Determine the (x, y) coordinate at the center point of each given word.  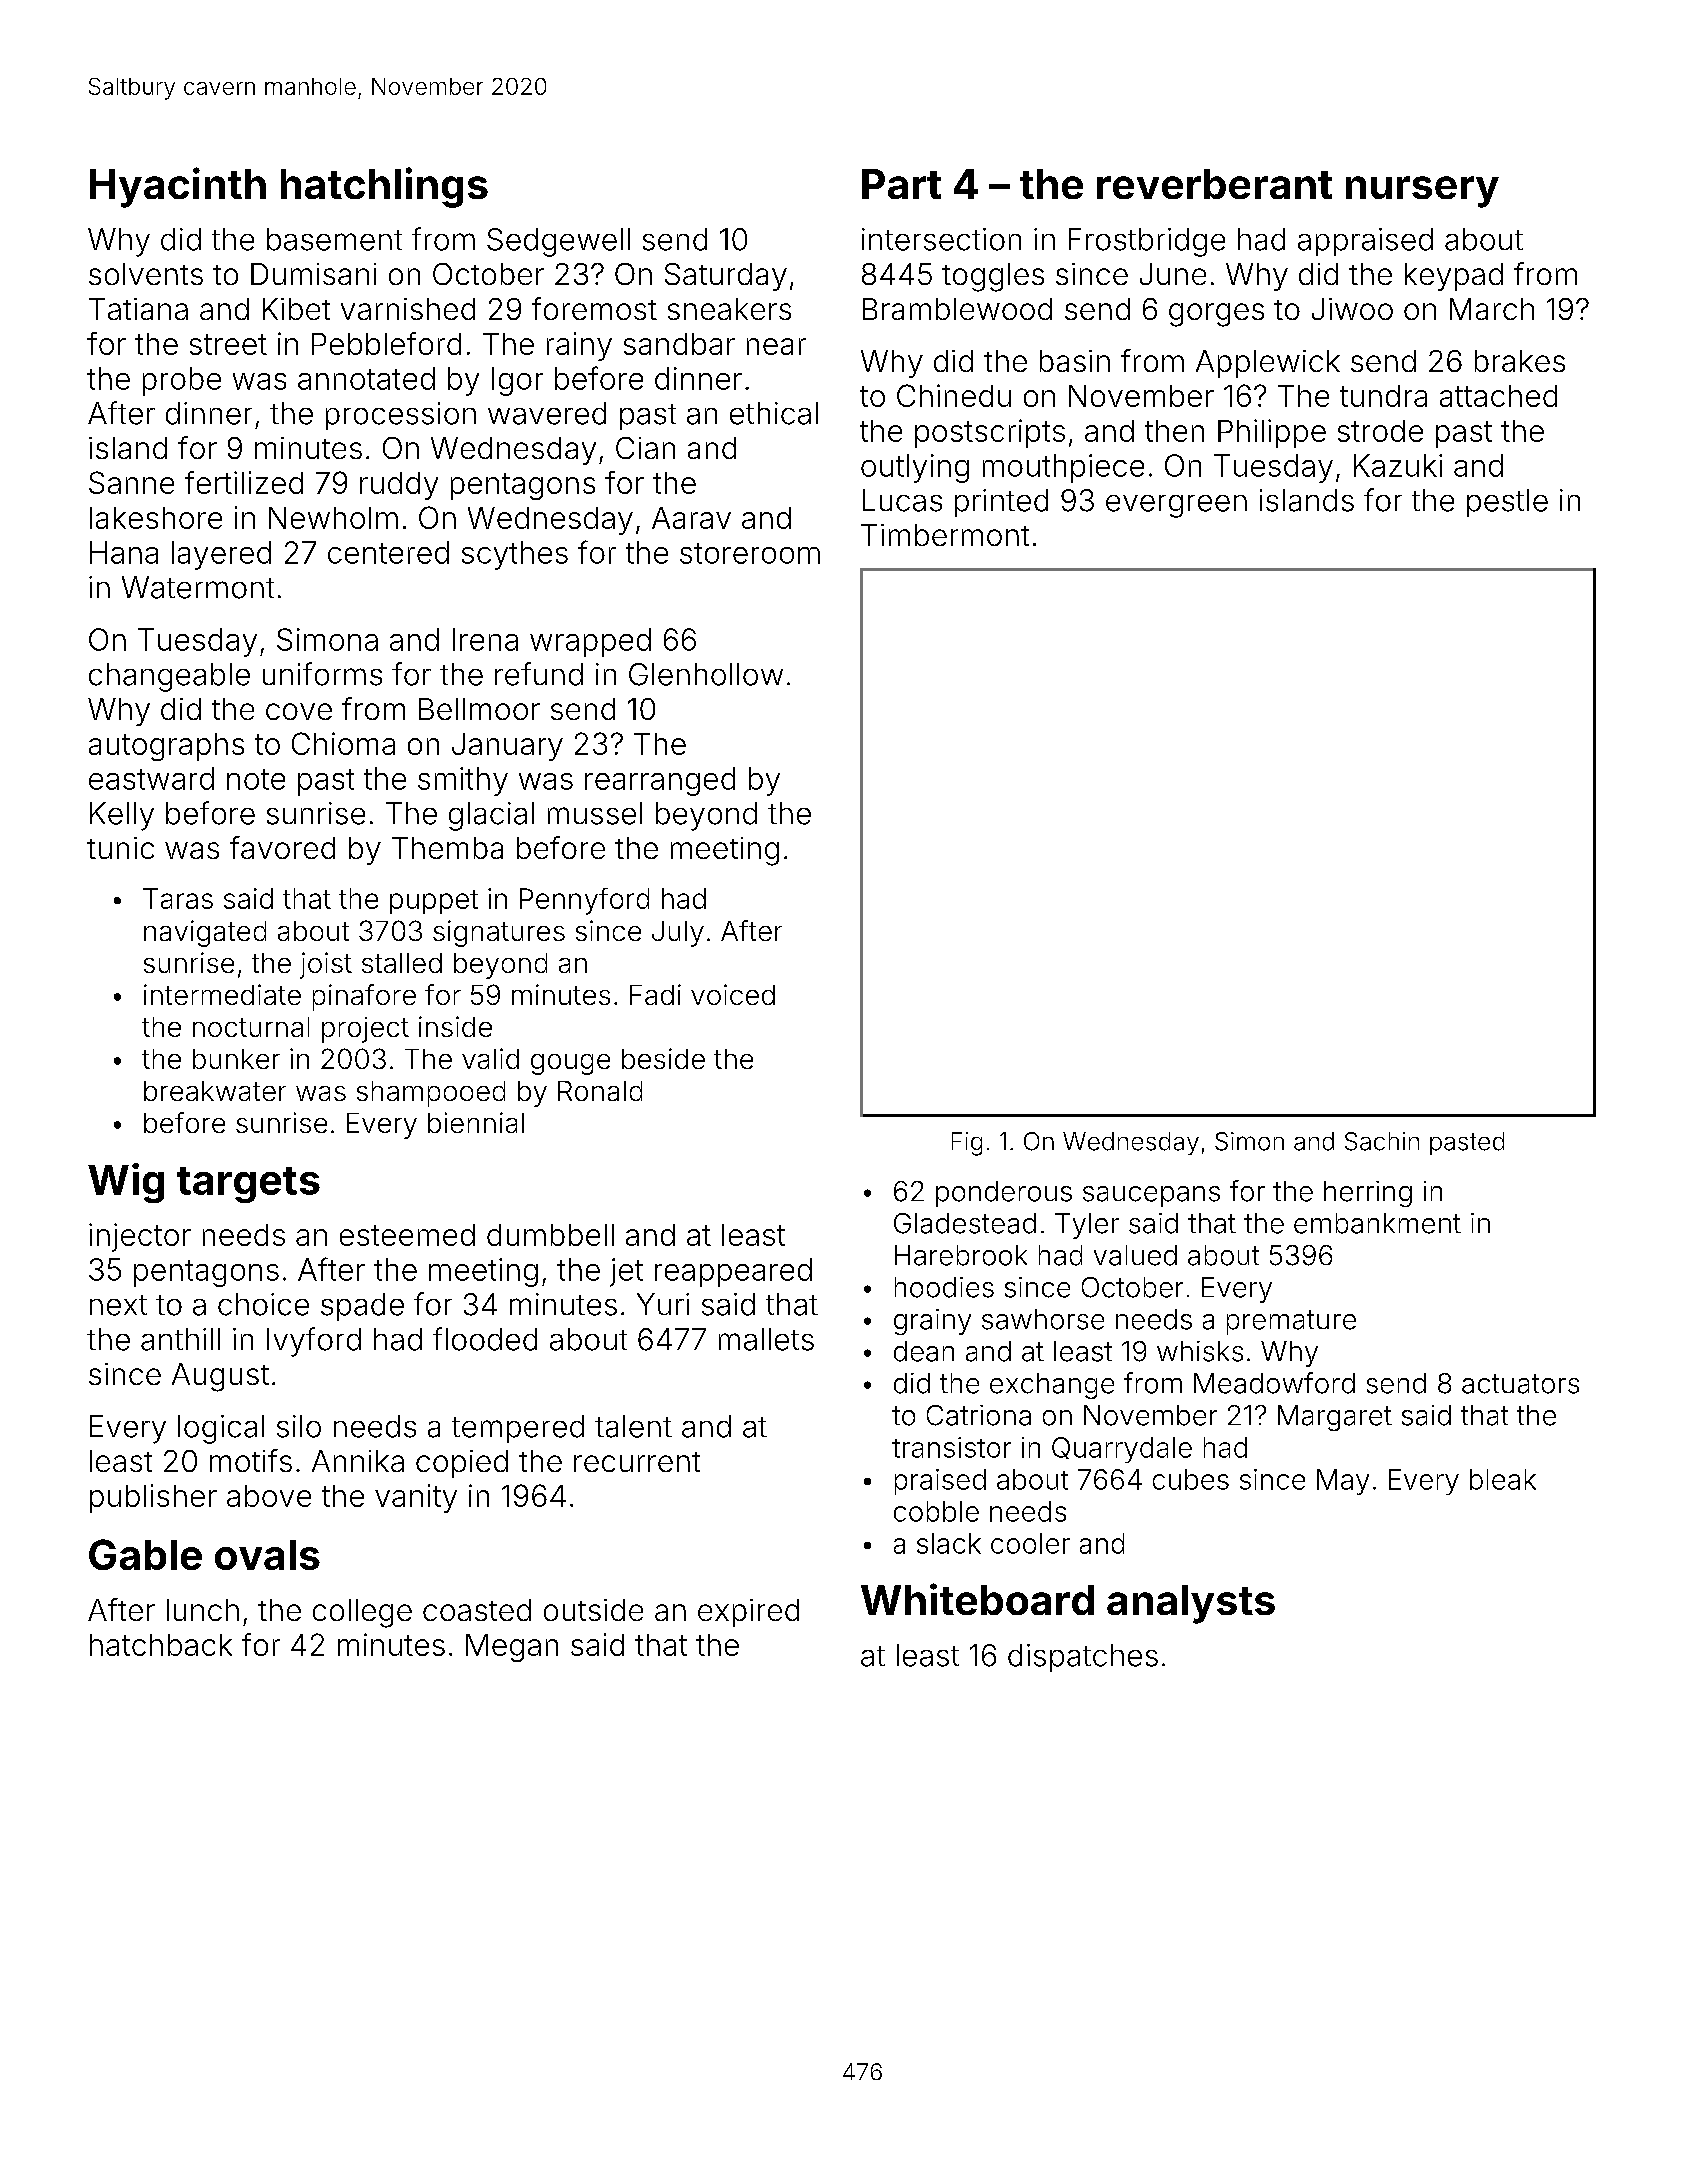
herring (1368, 1194)
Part (901, 184)
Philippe (1272, 433)
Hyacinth (178, 187)
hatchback (161, 1645)
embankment (1377, 1223)
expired (748, 1613)
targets (248, 1185)
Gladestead (965, 1223)
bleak (1503, 1479)
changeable (169, 677)
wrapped (590, 642)
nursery (1422, 192)
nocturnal (251, 1027)
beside (663, 1058)
